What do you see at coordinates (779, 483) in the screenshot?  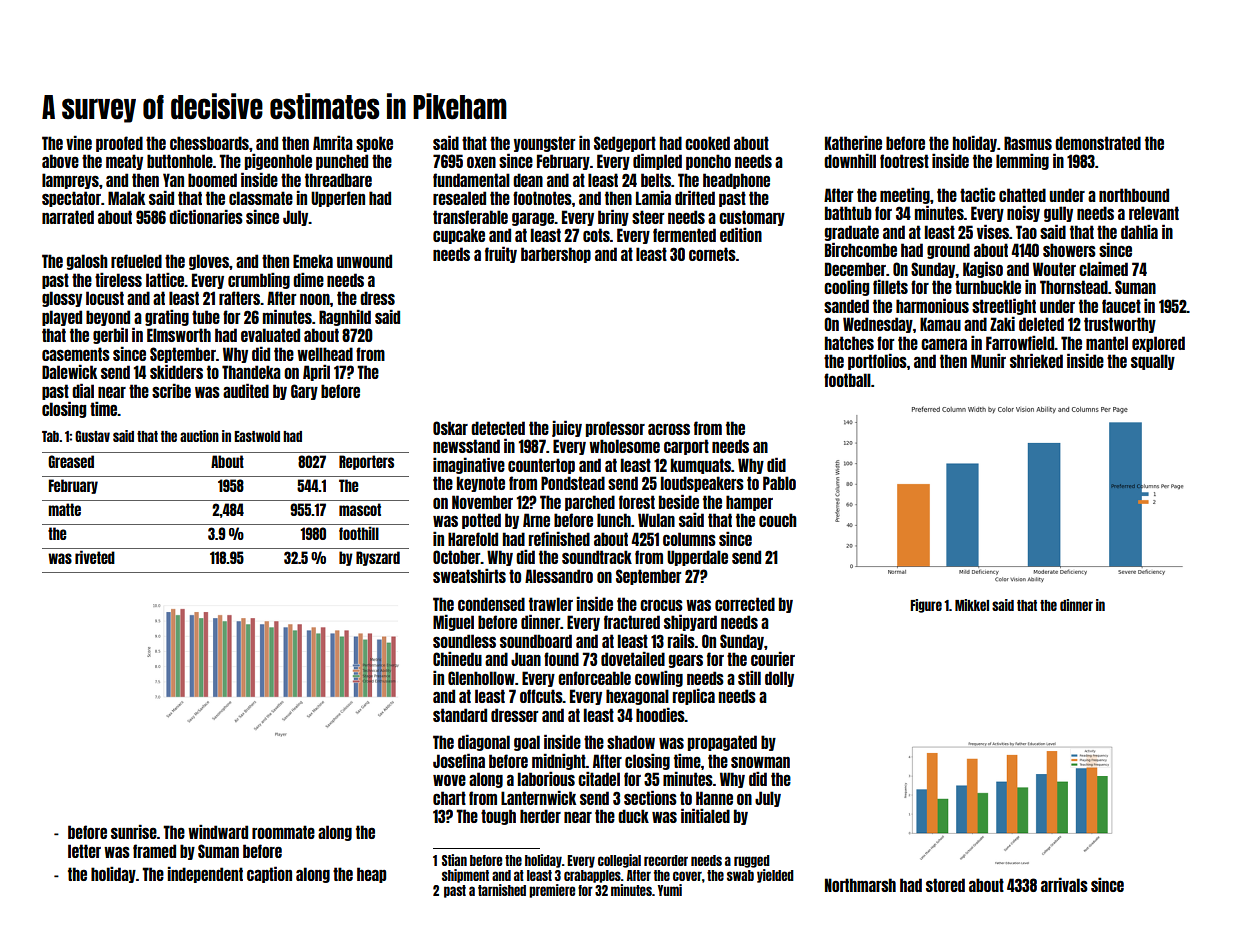 I see `Pablo` at bounding box center [779, 483].
